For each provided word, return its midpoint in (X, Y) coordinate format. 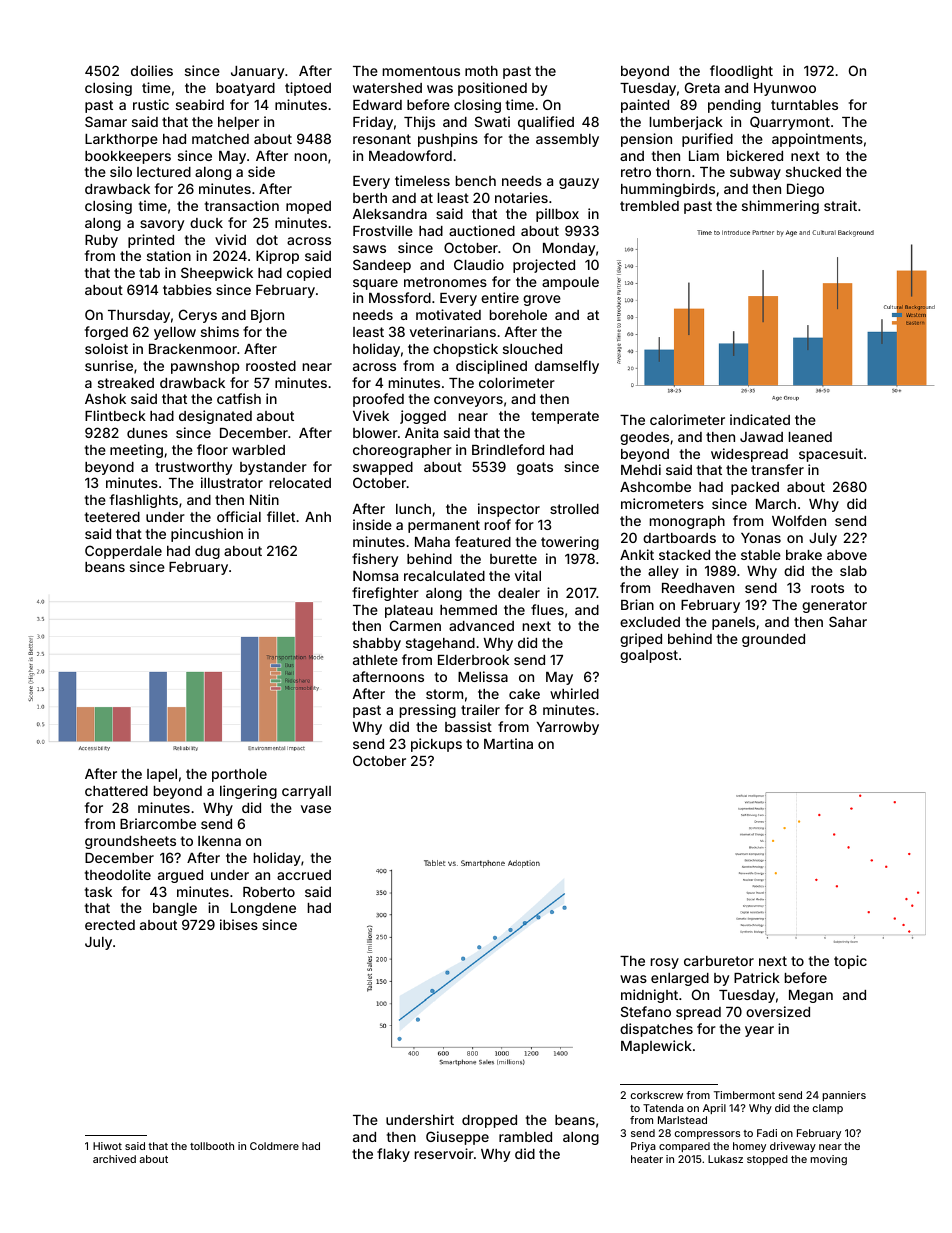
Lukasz (725, 1159)
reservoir (444, 1153)
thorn (673, 172)
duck (206, 223)
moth (481, 71)
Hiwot (107, 1146)
